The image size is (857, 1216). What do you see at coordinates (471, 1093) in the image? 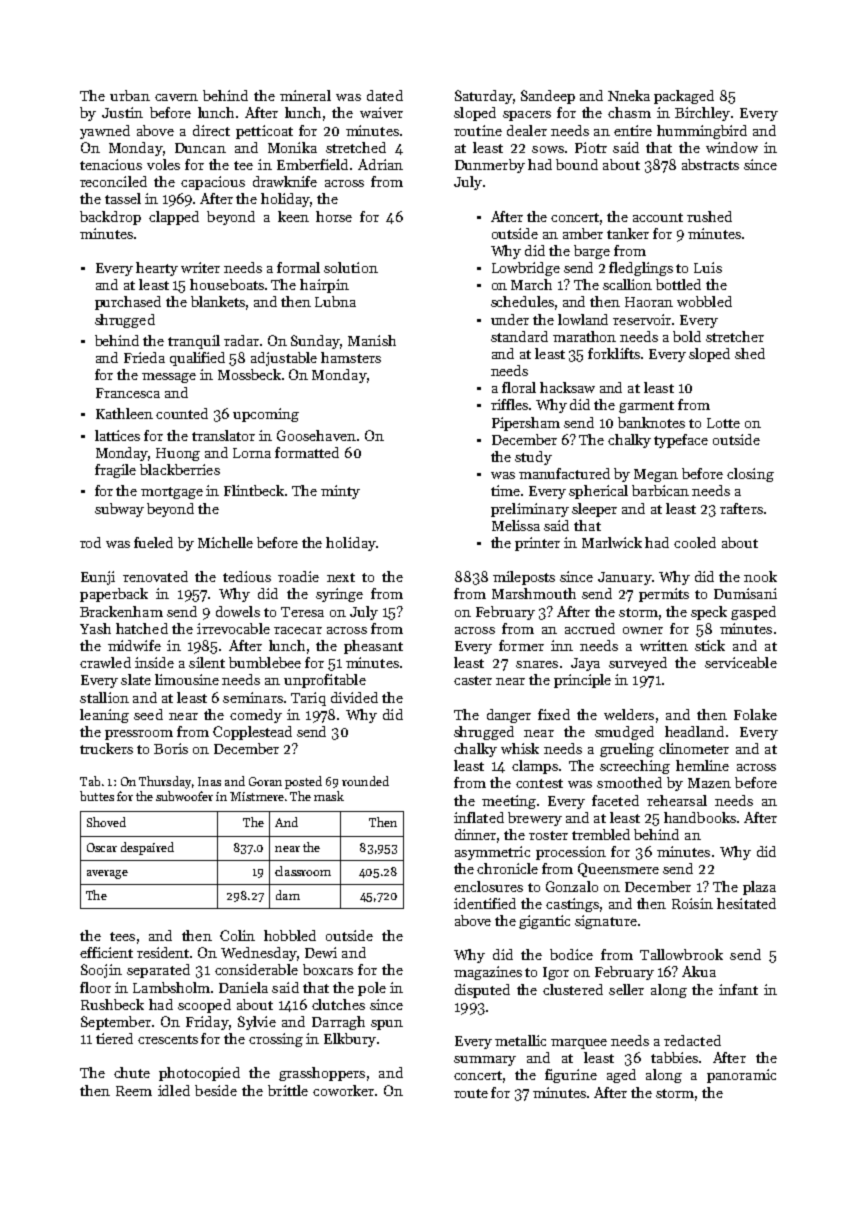
I see `route` at bounding box center [471, 1093].
